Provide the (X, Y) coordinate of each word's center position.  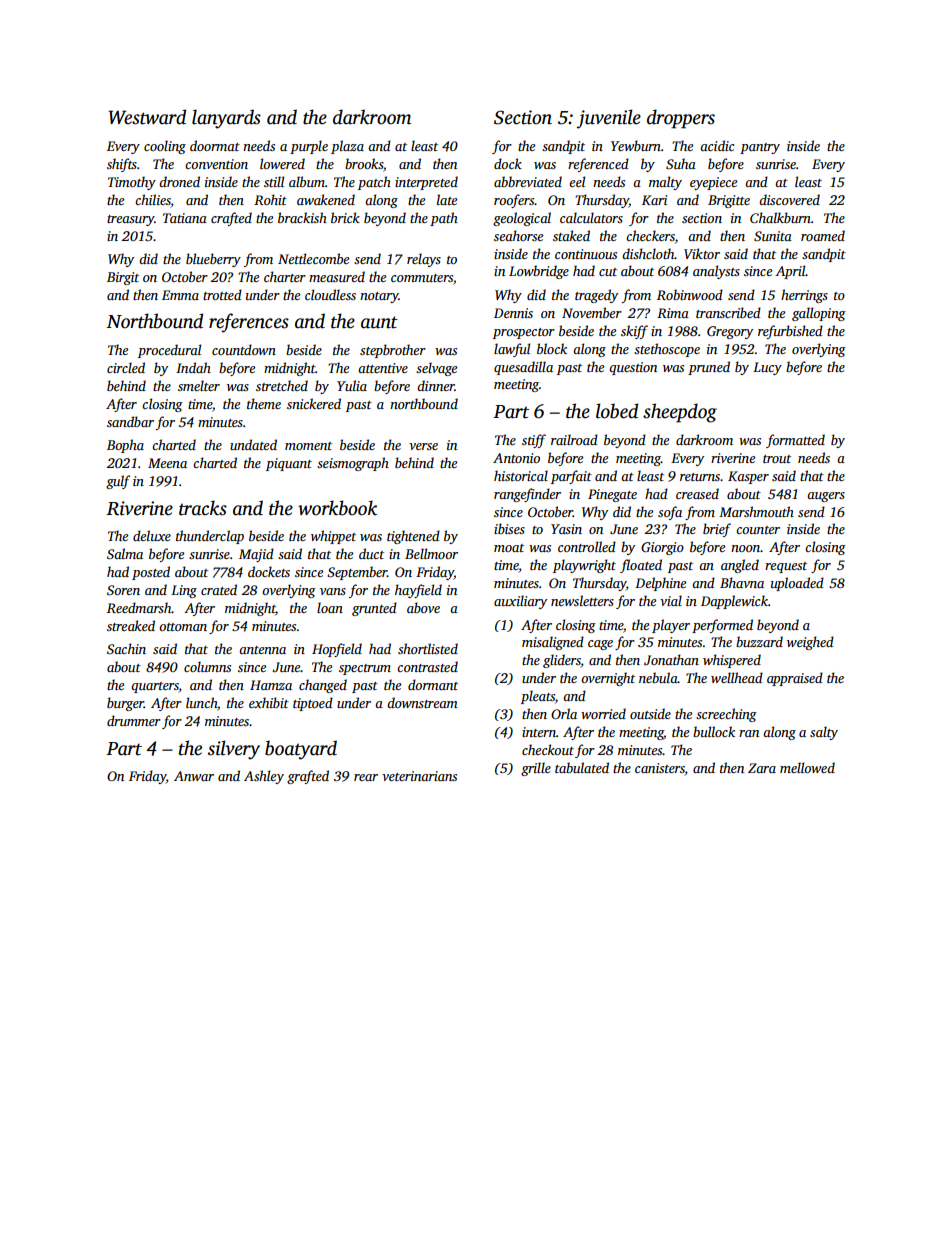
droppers (681, 119)
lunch (201, 702)
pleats (538, 697)
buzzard (759, 641)
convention (216, 164)
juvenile (609, 119)
